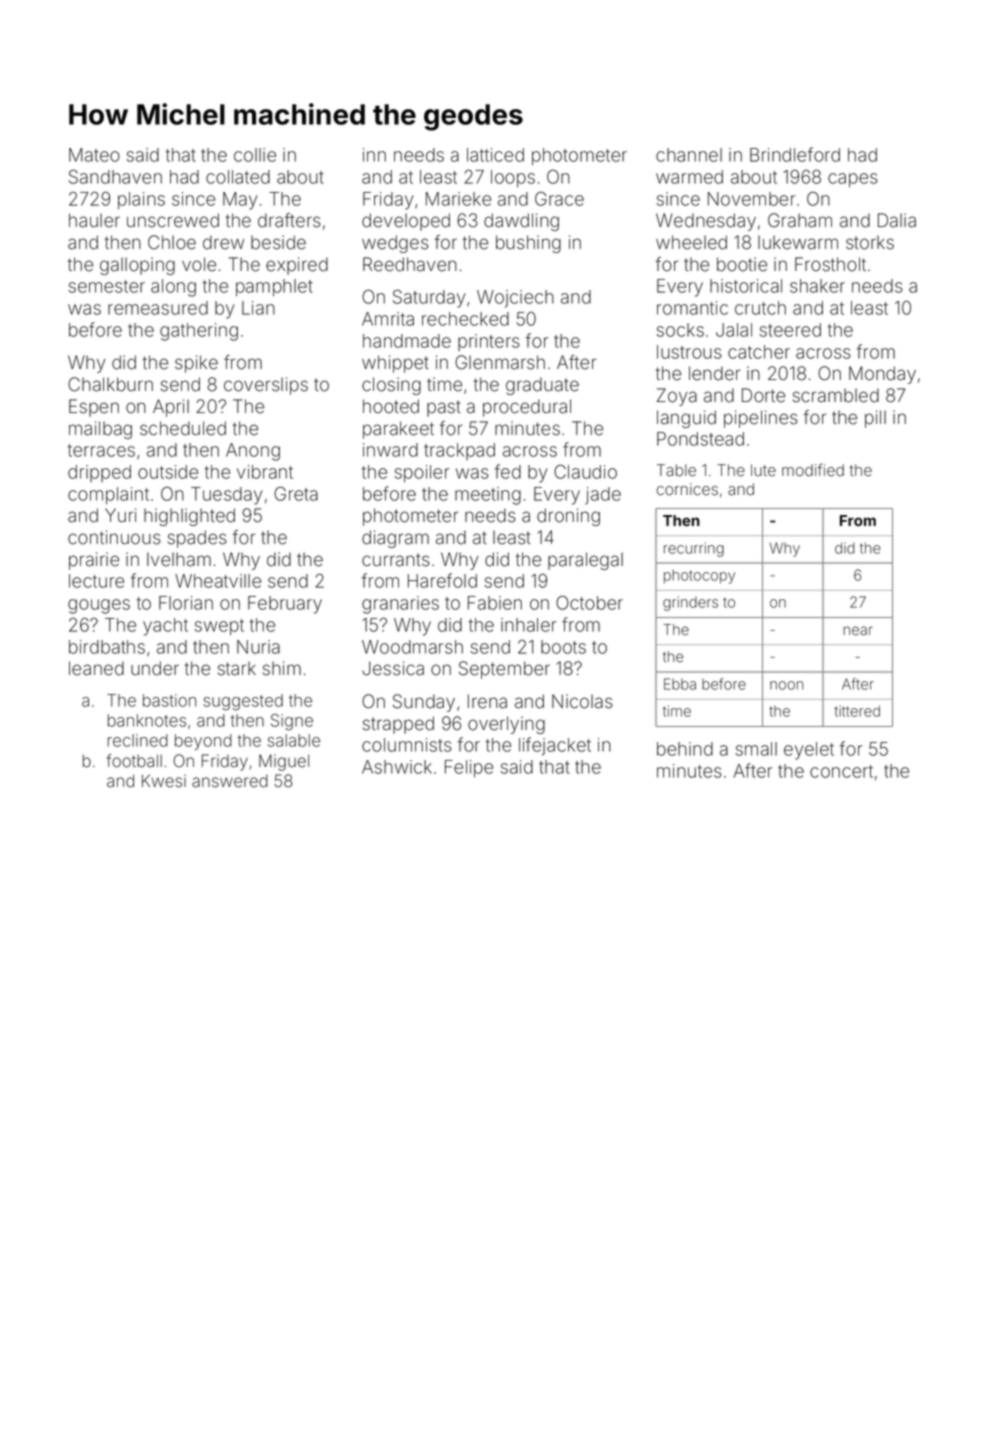 Image resolution: width=991 pixels, height=1436 pixels. I want to click on jade, so click(603, 496).
